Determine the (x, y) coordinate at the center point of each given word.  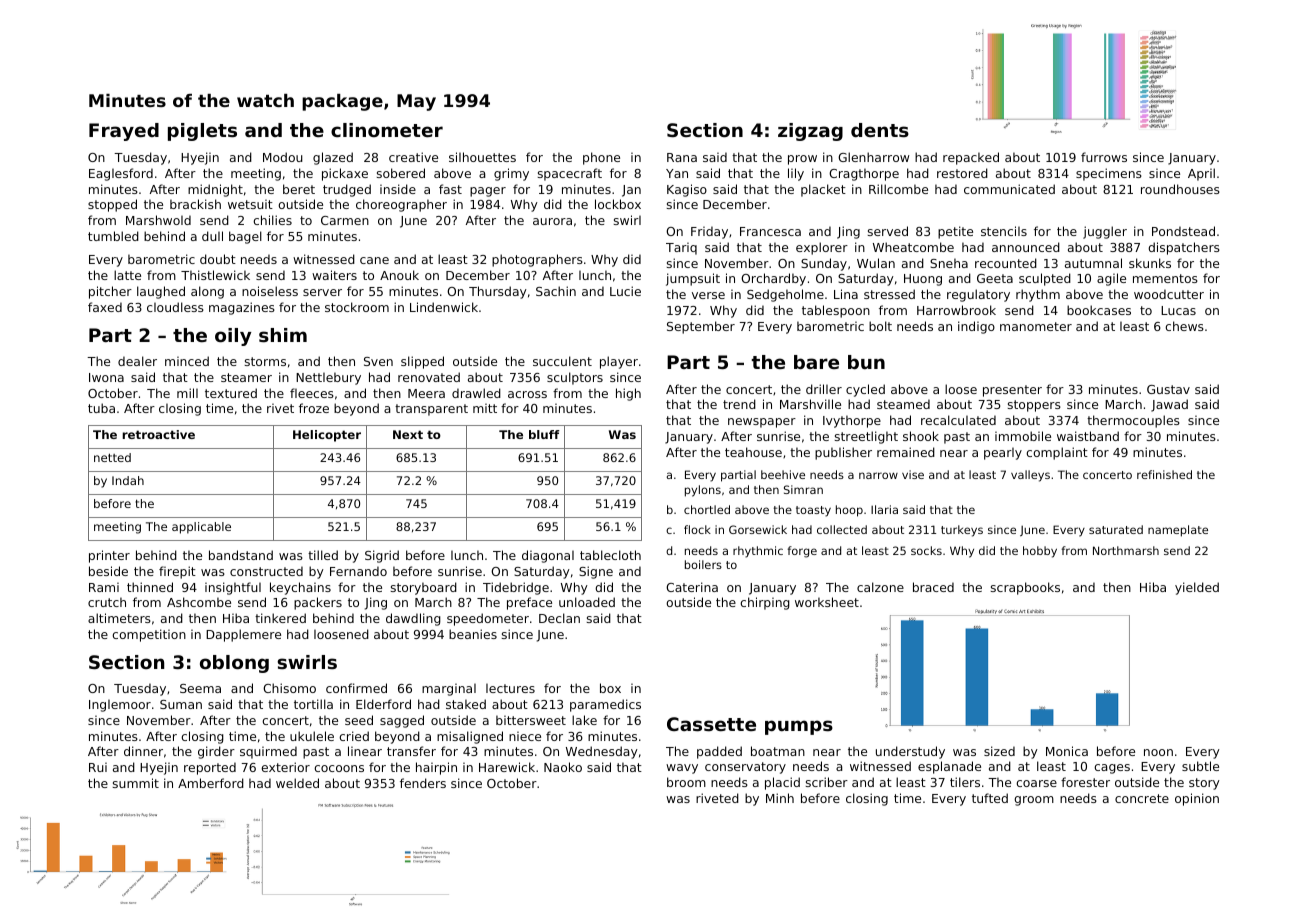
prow (802, 160)
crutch (107, 602)
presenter (1012, 391)
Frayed (124, 132)
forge (802, 552)
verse (708, 295)
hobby (1040, 552)
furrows (1104, 157)
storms (265, 361)
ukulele (312, 736)
